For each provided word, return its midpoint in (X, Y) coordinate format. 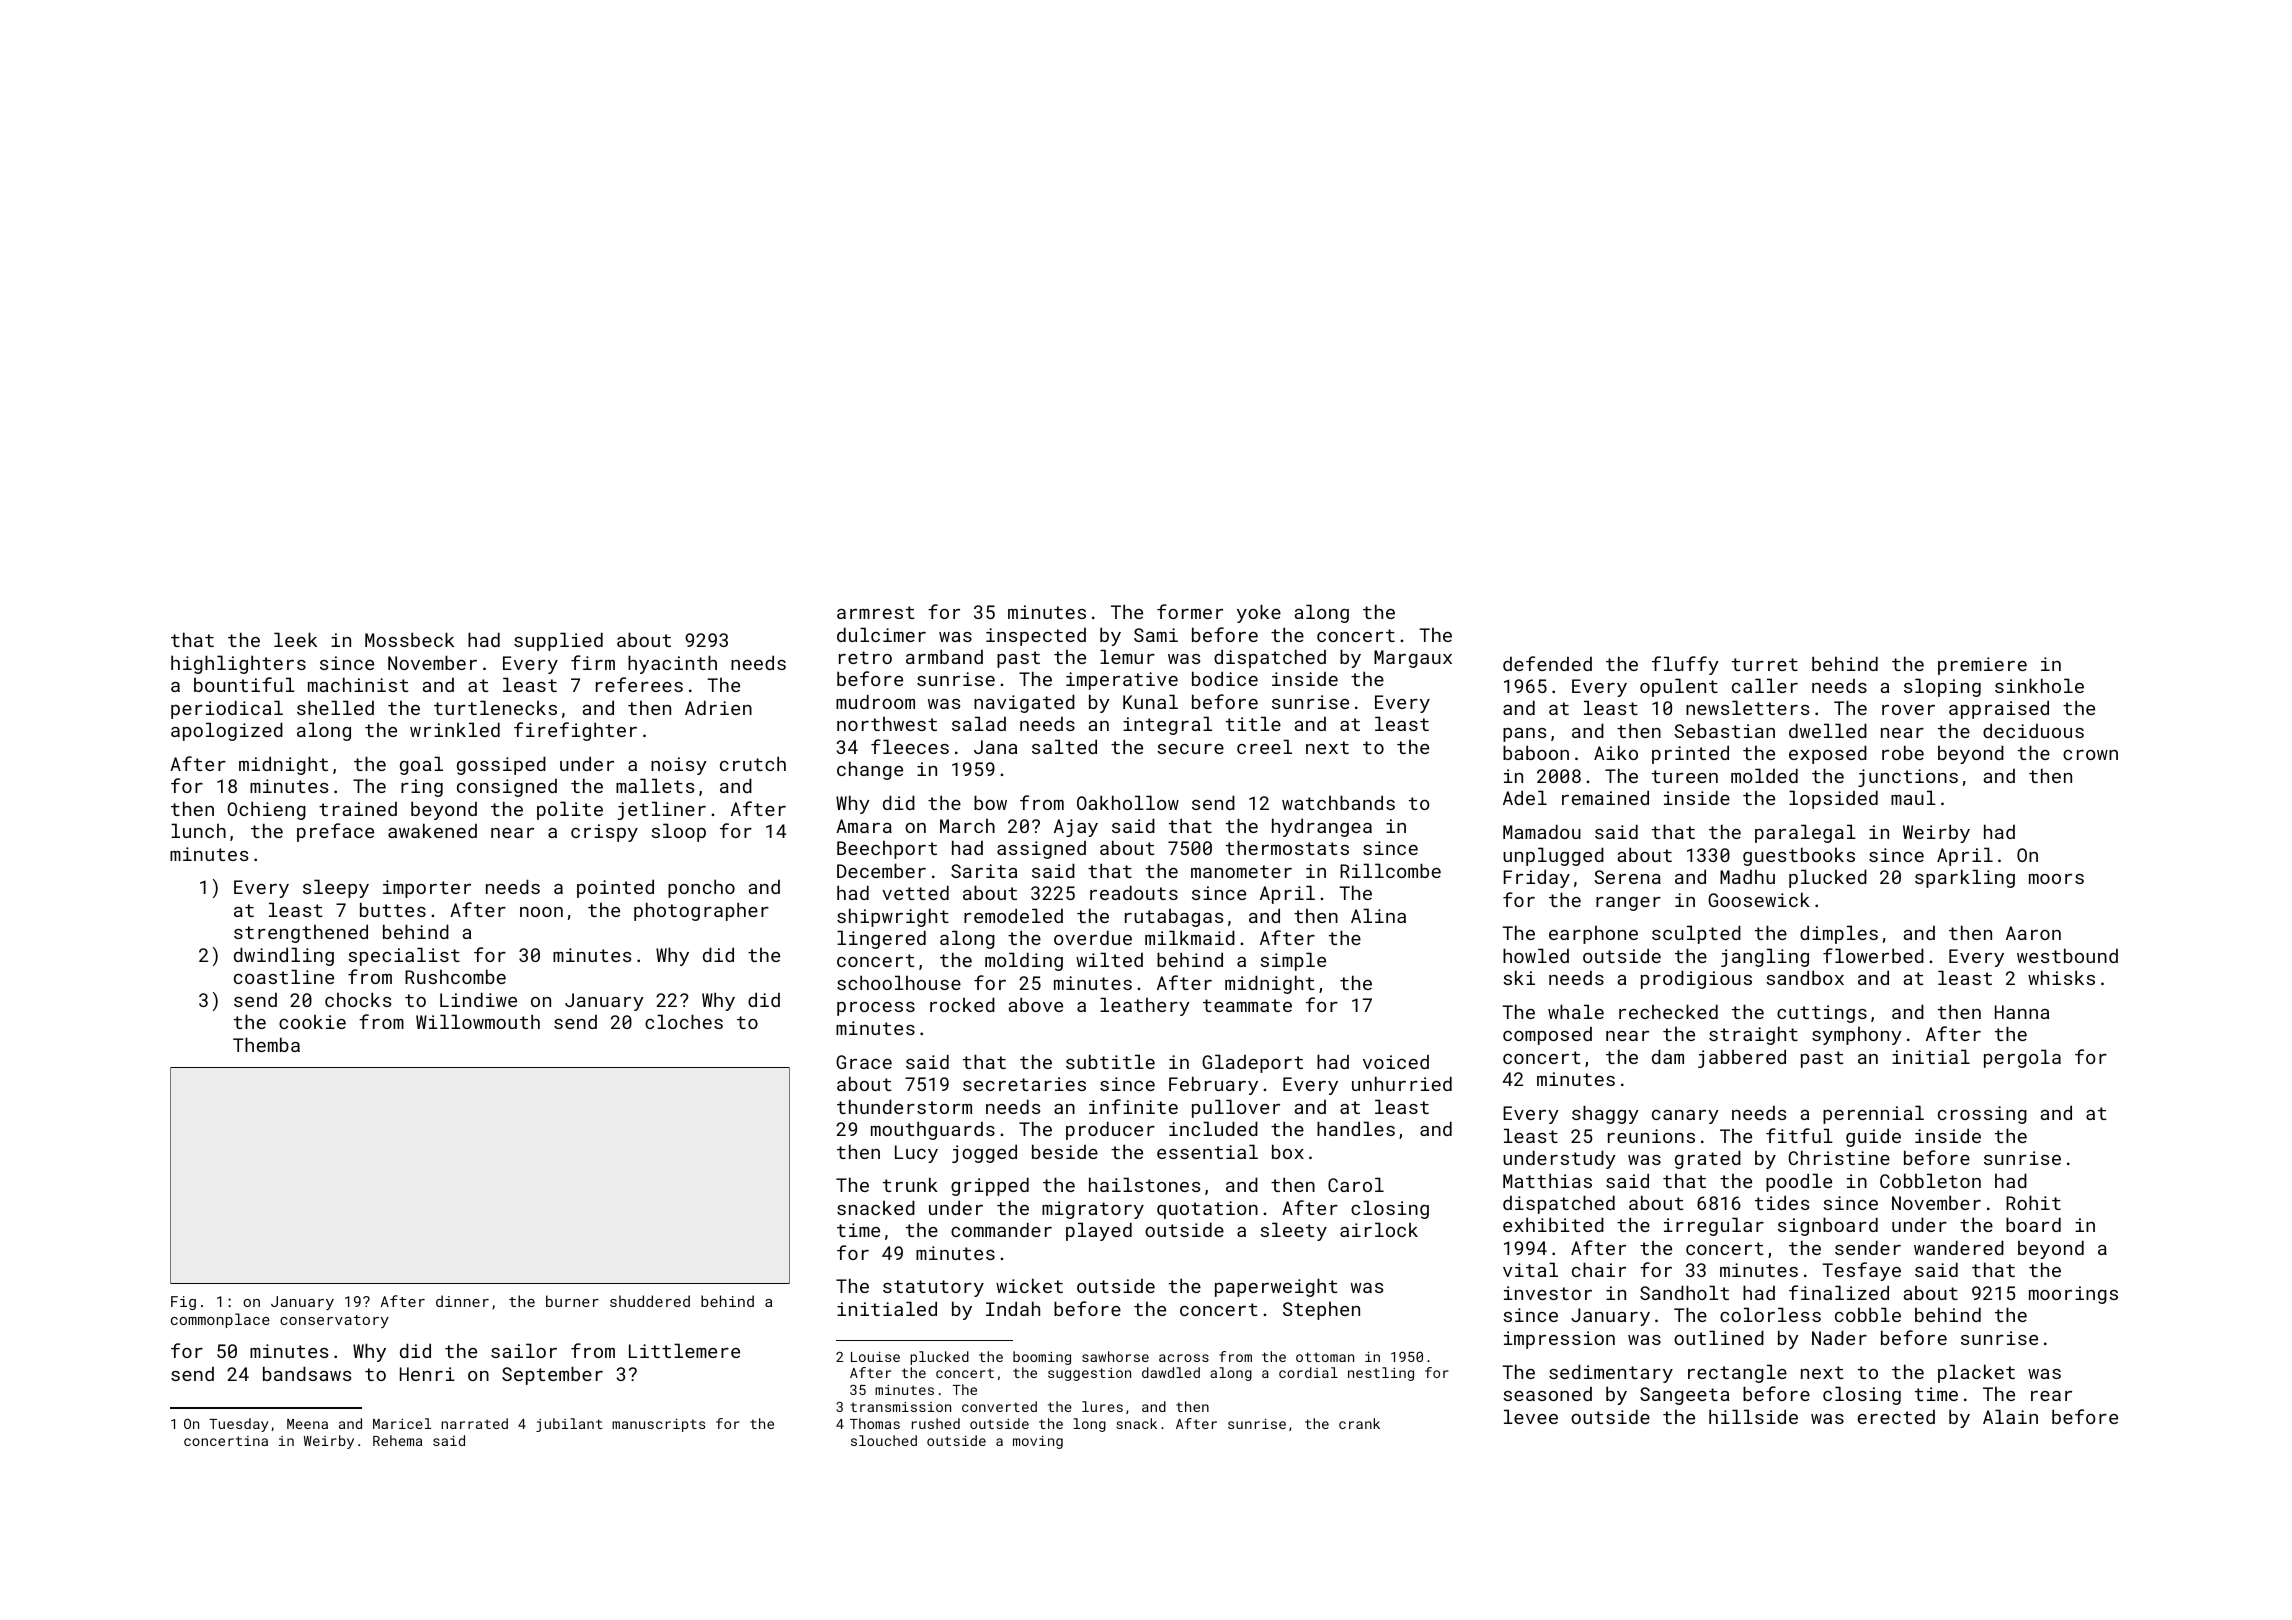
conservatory (334, 1321)
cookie (312, 1022)
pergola (2022, 1058)
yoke (1259, 613)
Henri (427, 1374)
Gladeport (1252, 1063)
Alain (2010, 1416)
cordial (1308, 1372)
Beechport (887, 849)
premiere (1982, 666)
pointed (615, 888)
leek (295, 639)
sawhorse (1115, 1356)
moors (2056, 879)
